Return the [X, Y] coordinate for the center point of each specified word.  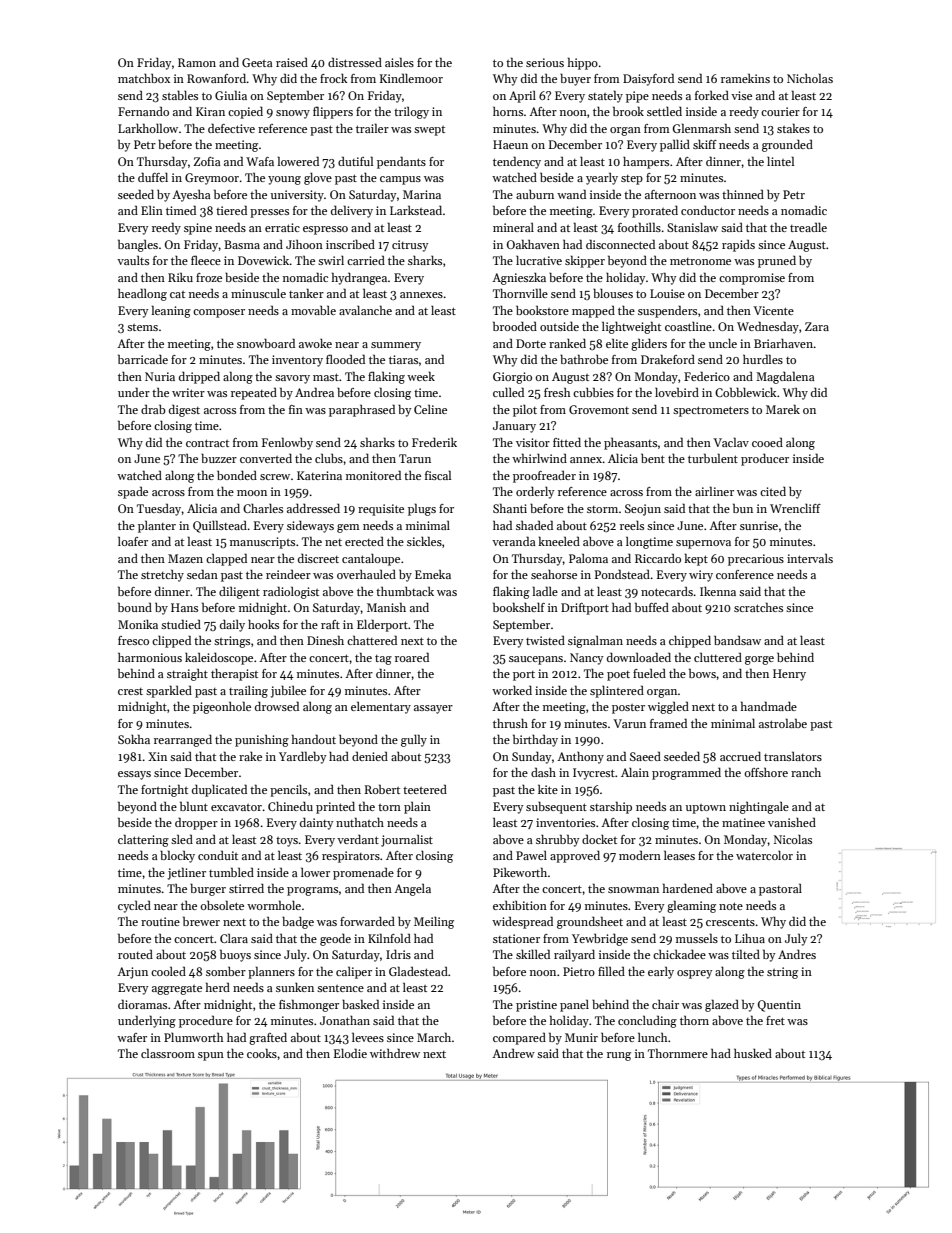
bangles [138, 245]
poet [618, 676]
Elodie [350, 1053]
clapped [226, 559]
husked [753, 1053]
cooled [168, 971]
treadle [808, 227]
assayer [433, 709]
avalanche [365, 310]
